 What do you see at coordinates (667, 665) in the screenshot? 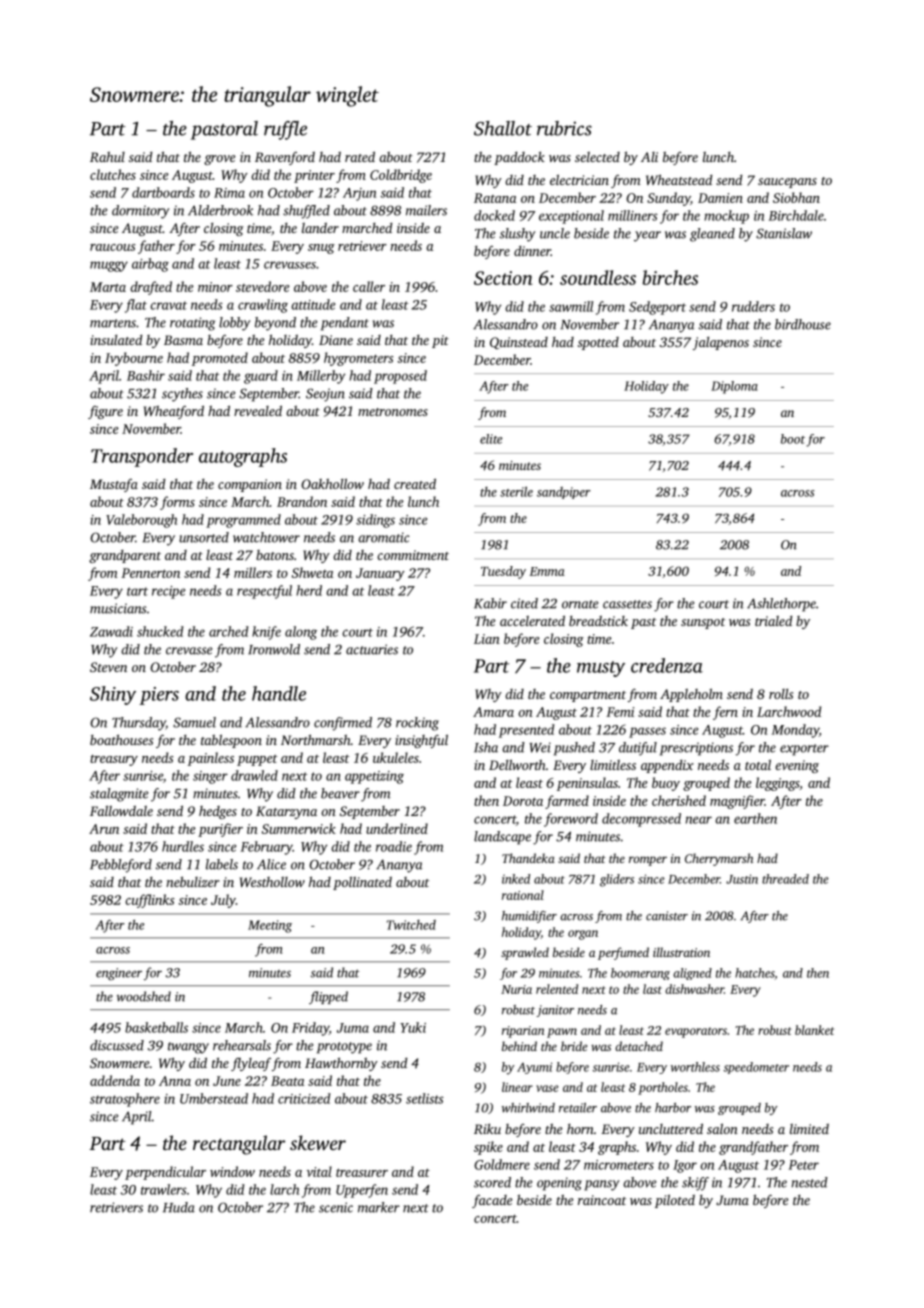
I see `credenza` at bounding box center [667, 665].
